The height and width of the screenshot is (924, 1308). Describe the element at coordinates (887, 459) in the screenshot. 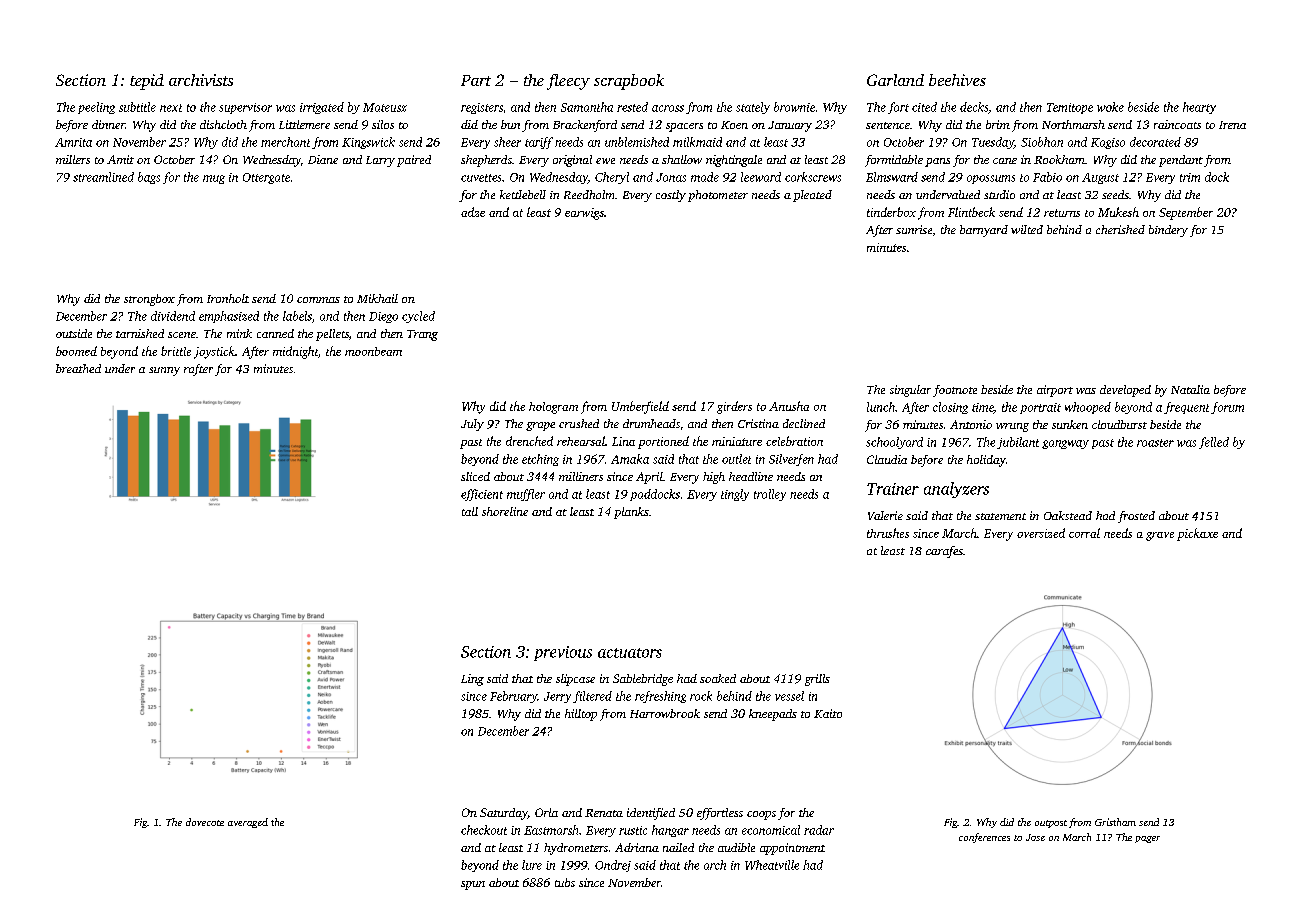

I see `Claudia` at that location.
